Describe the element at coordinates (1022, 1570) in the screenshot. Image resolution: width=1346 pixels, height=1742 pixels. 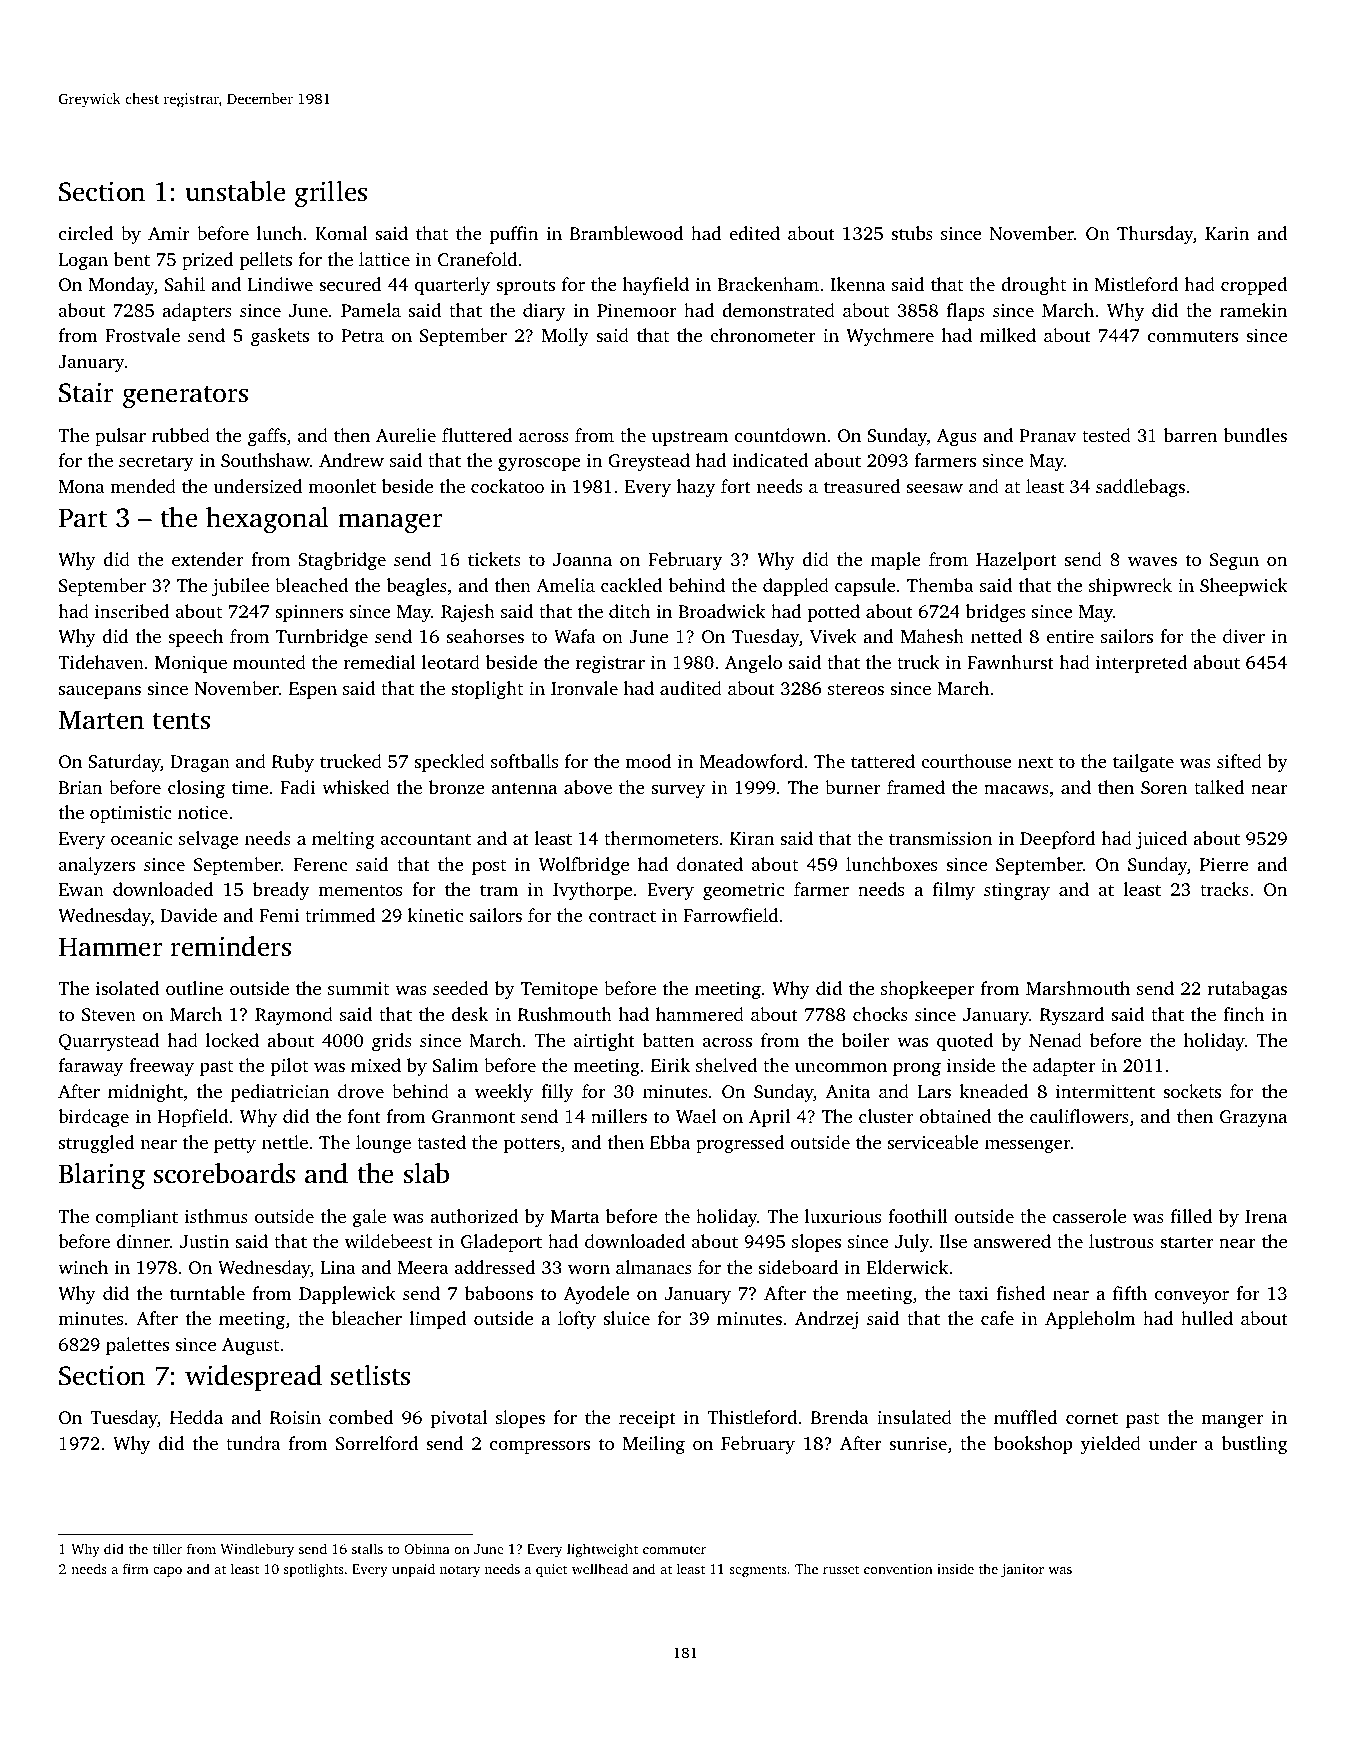
I see `janitor` at that location.
